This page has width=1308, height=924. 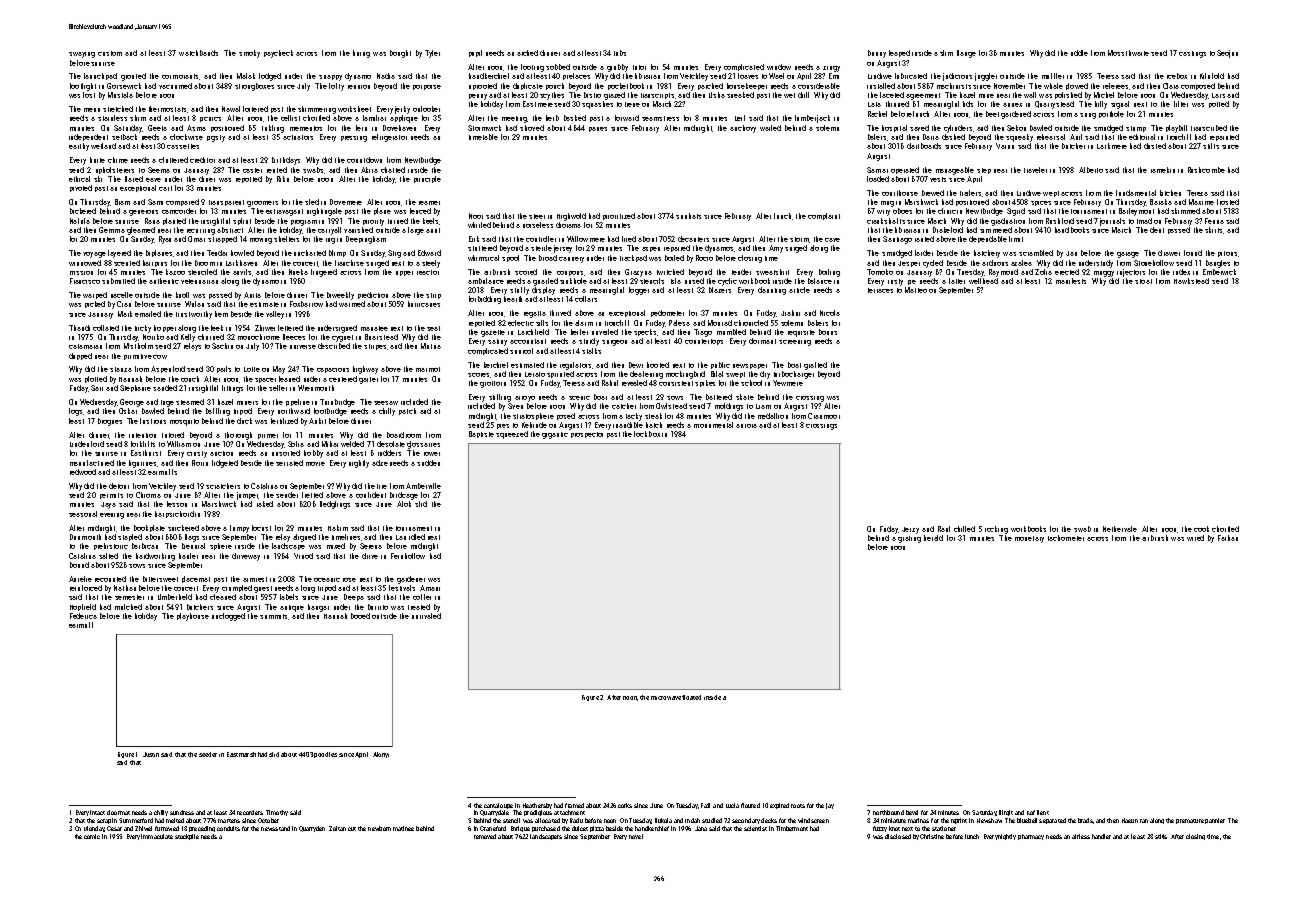 What do you see at coordinates (97, 812) in the page?
I see `intact` at bounding box center [97, 812].
